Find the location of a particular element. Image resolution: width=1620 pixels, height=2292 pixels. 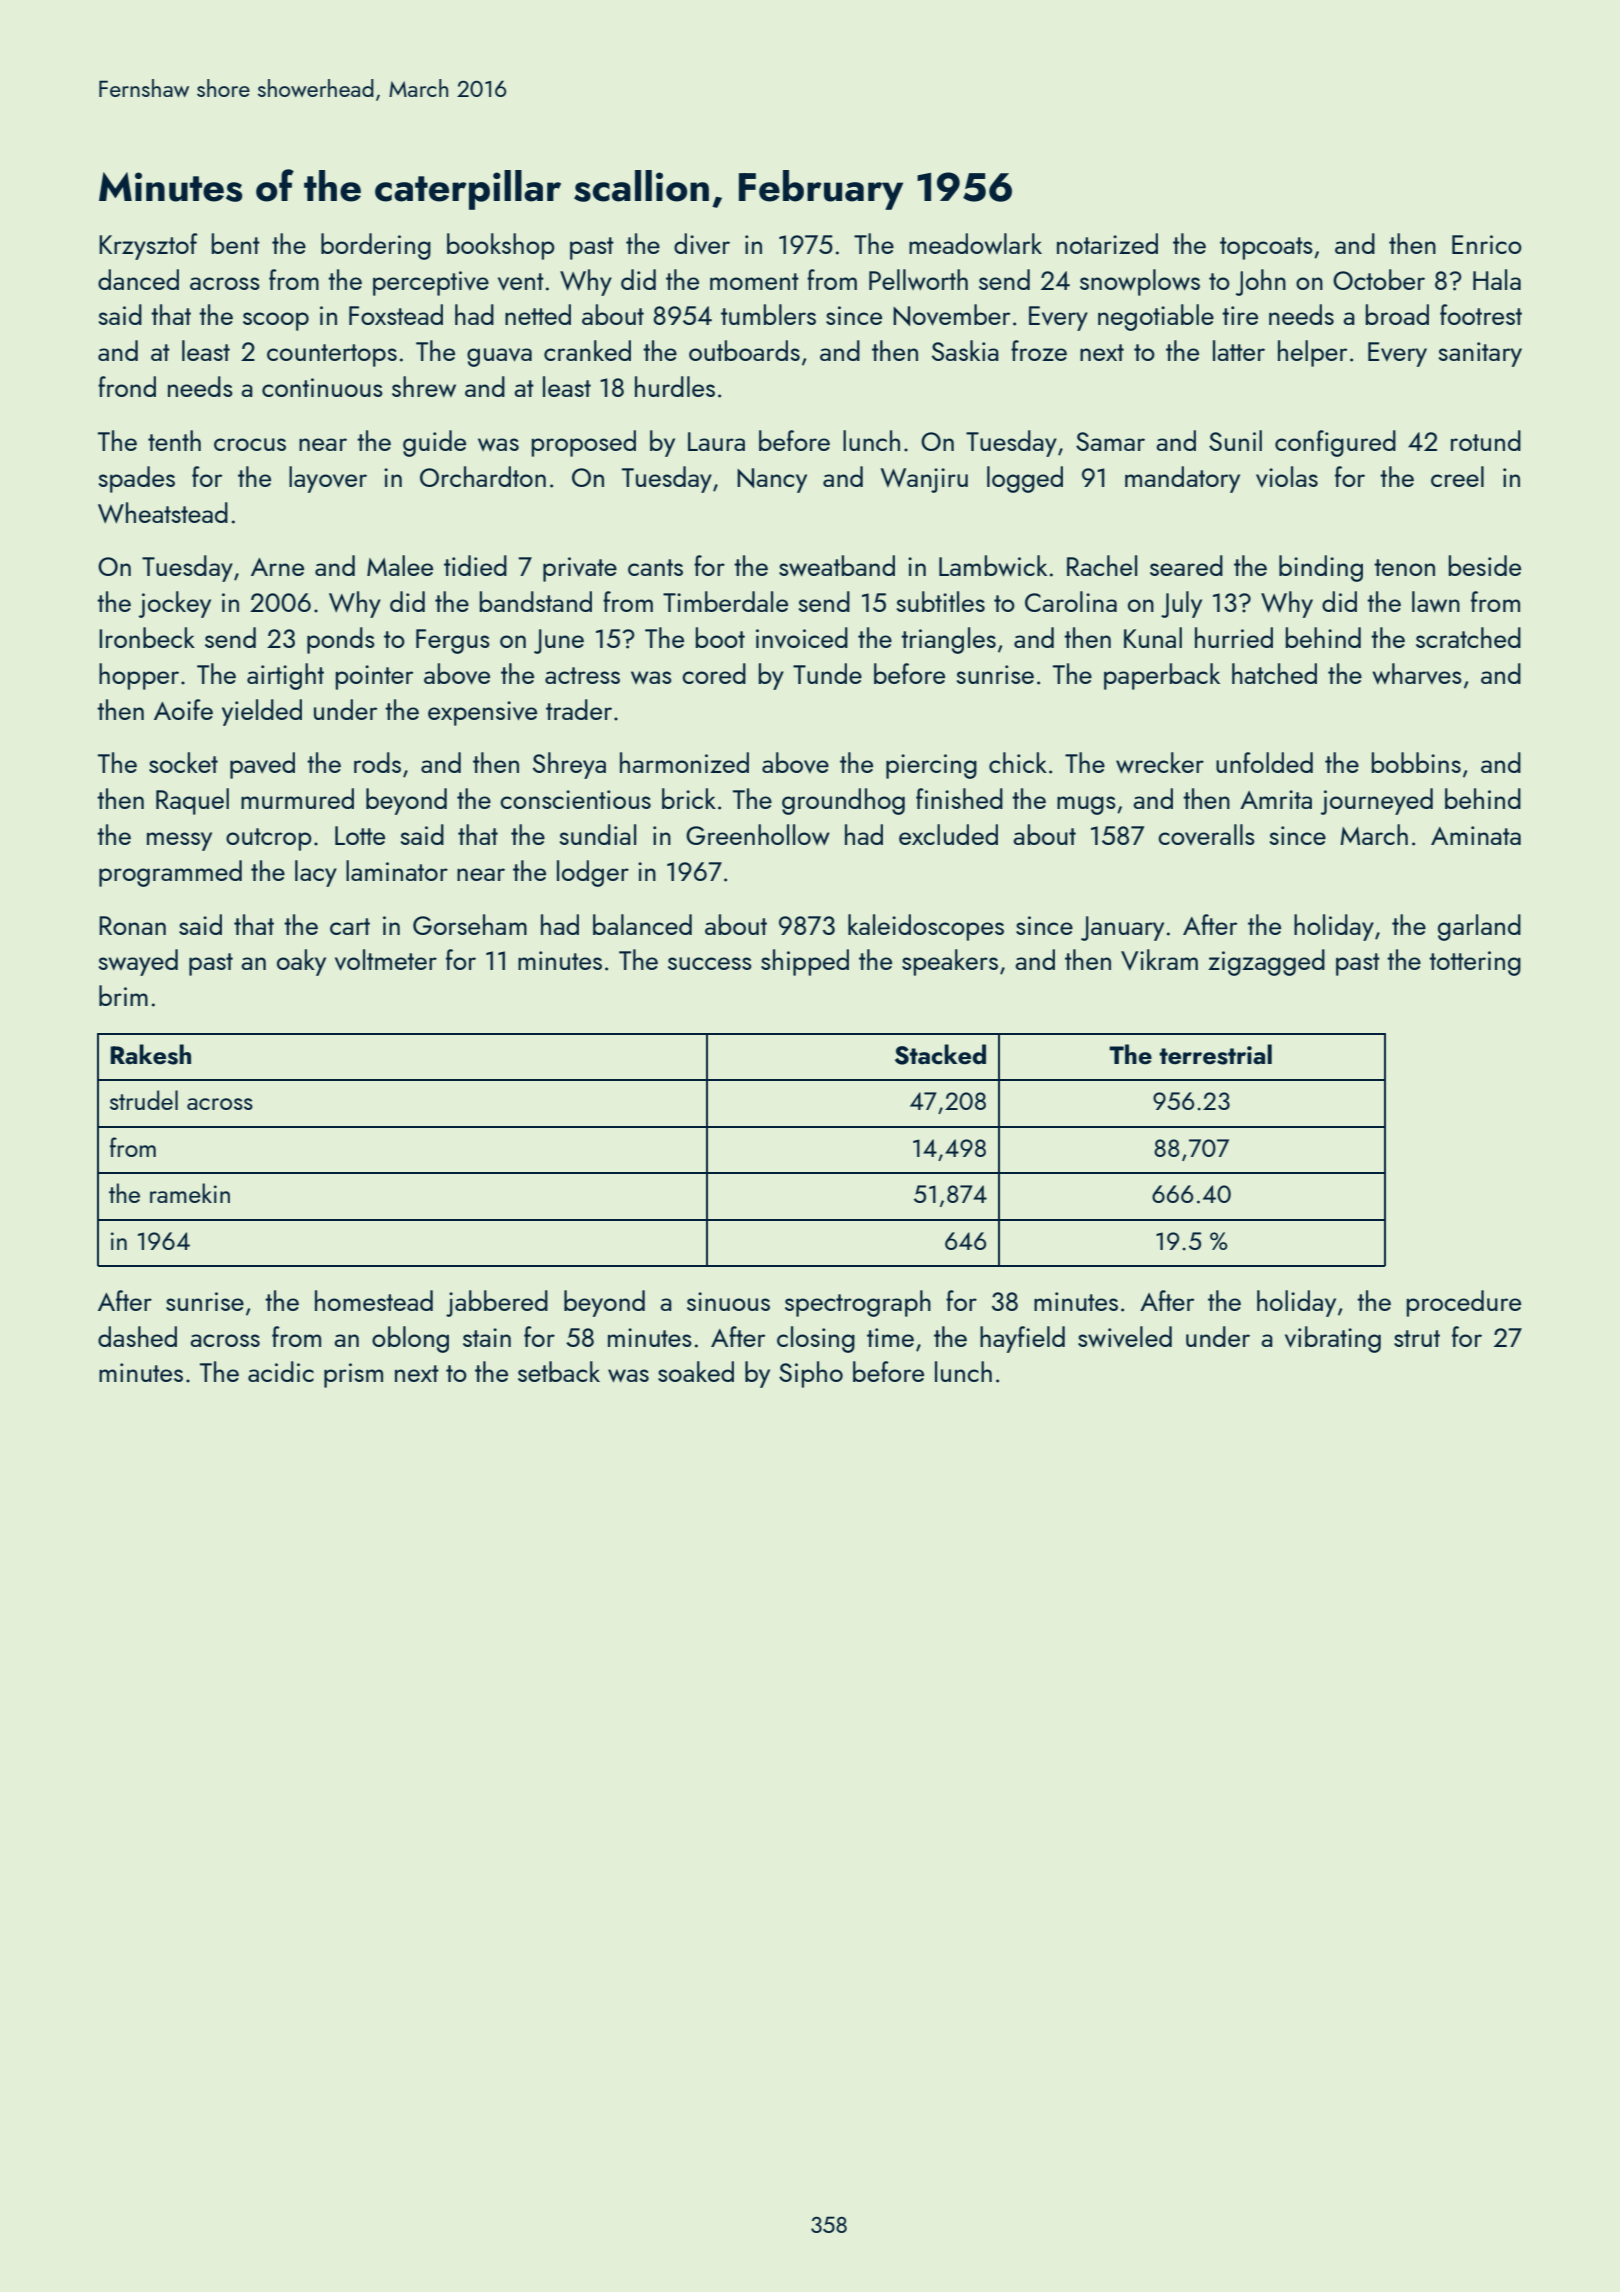

dashed is located at coordinates (137, 1336).
